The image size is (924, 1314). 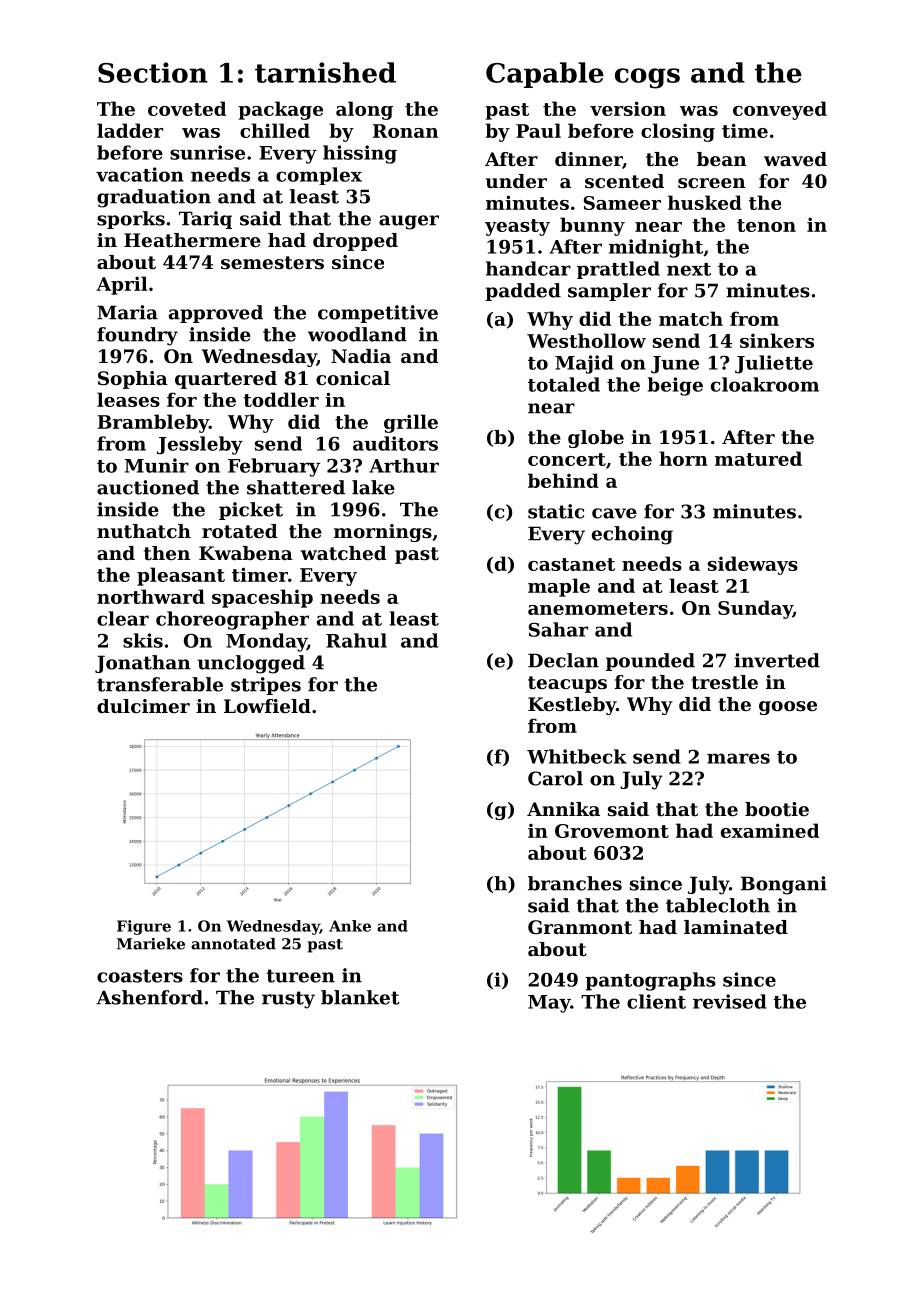 I want to click on Rahul, so click(x=356, y=640).
